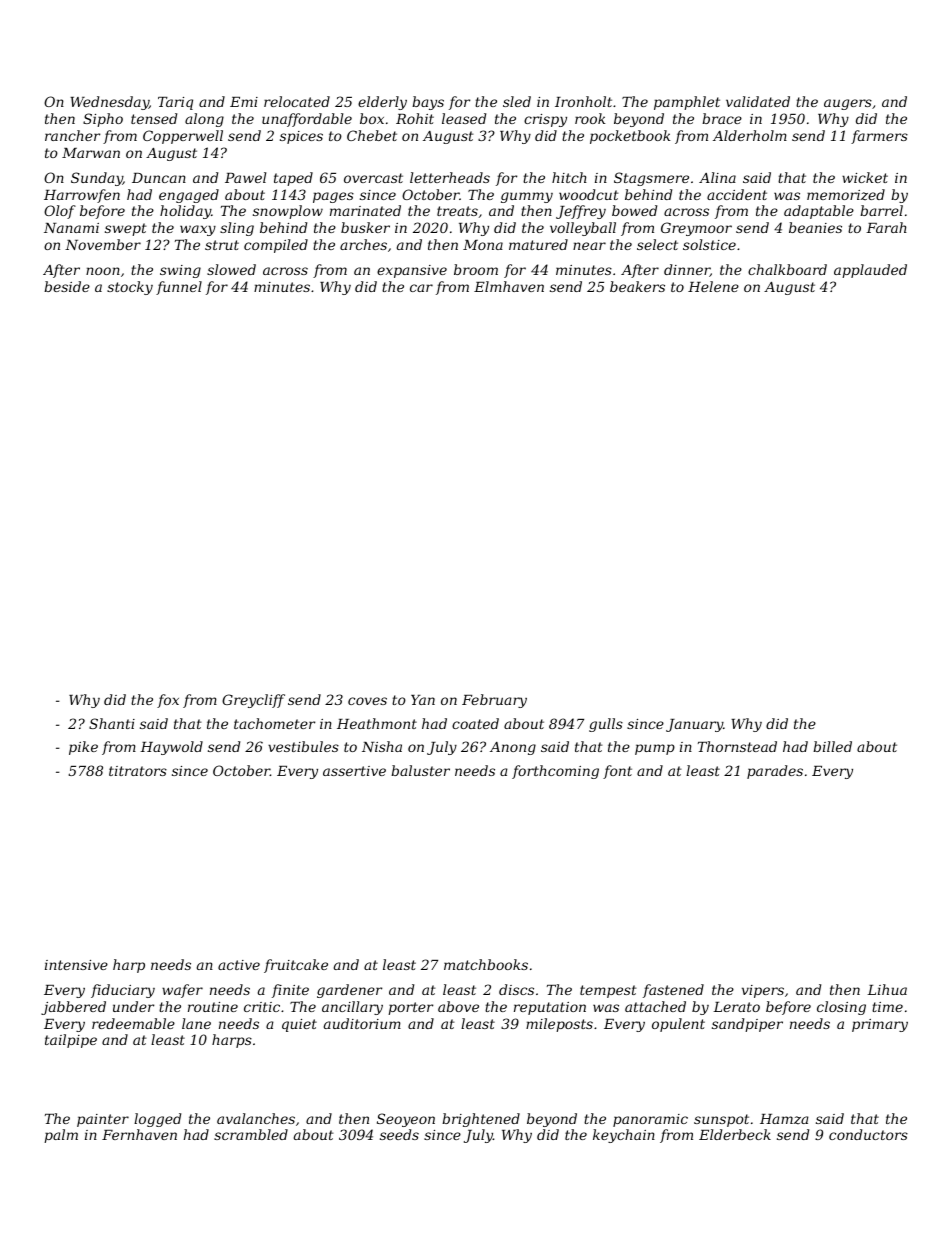 The height and width of the page is (1233, 952). Describe the element at coordinates (832, 746) in the page. I see `billed` at that location.
